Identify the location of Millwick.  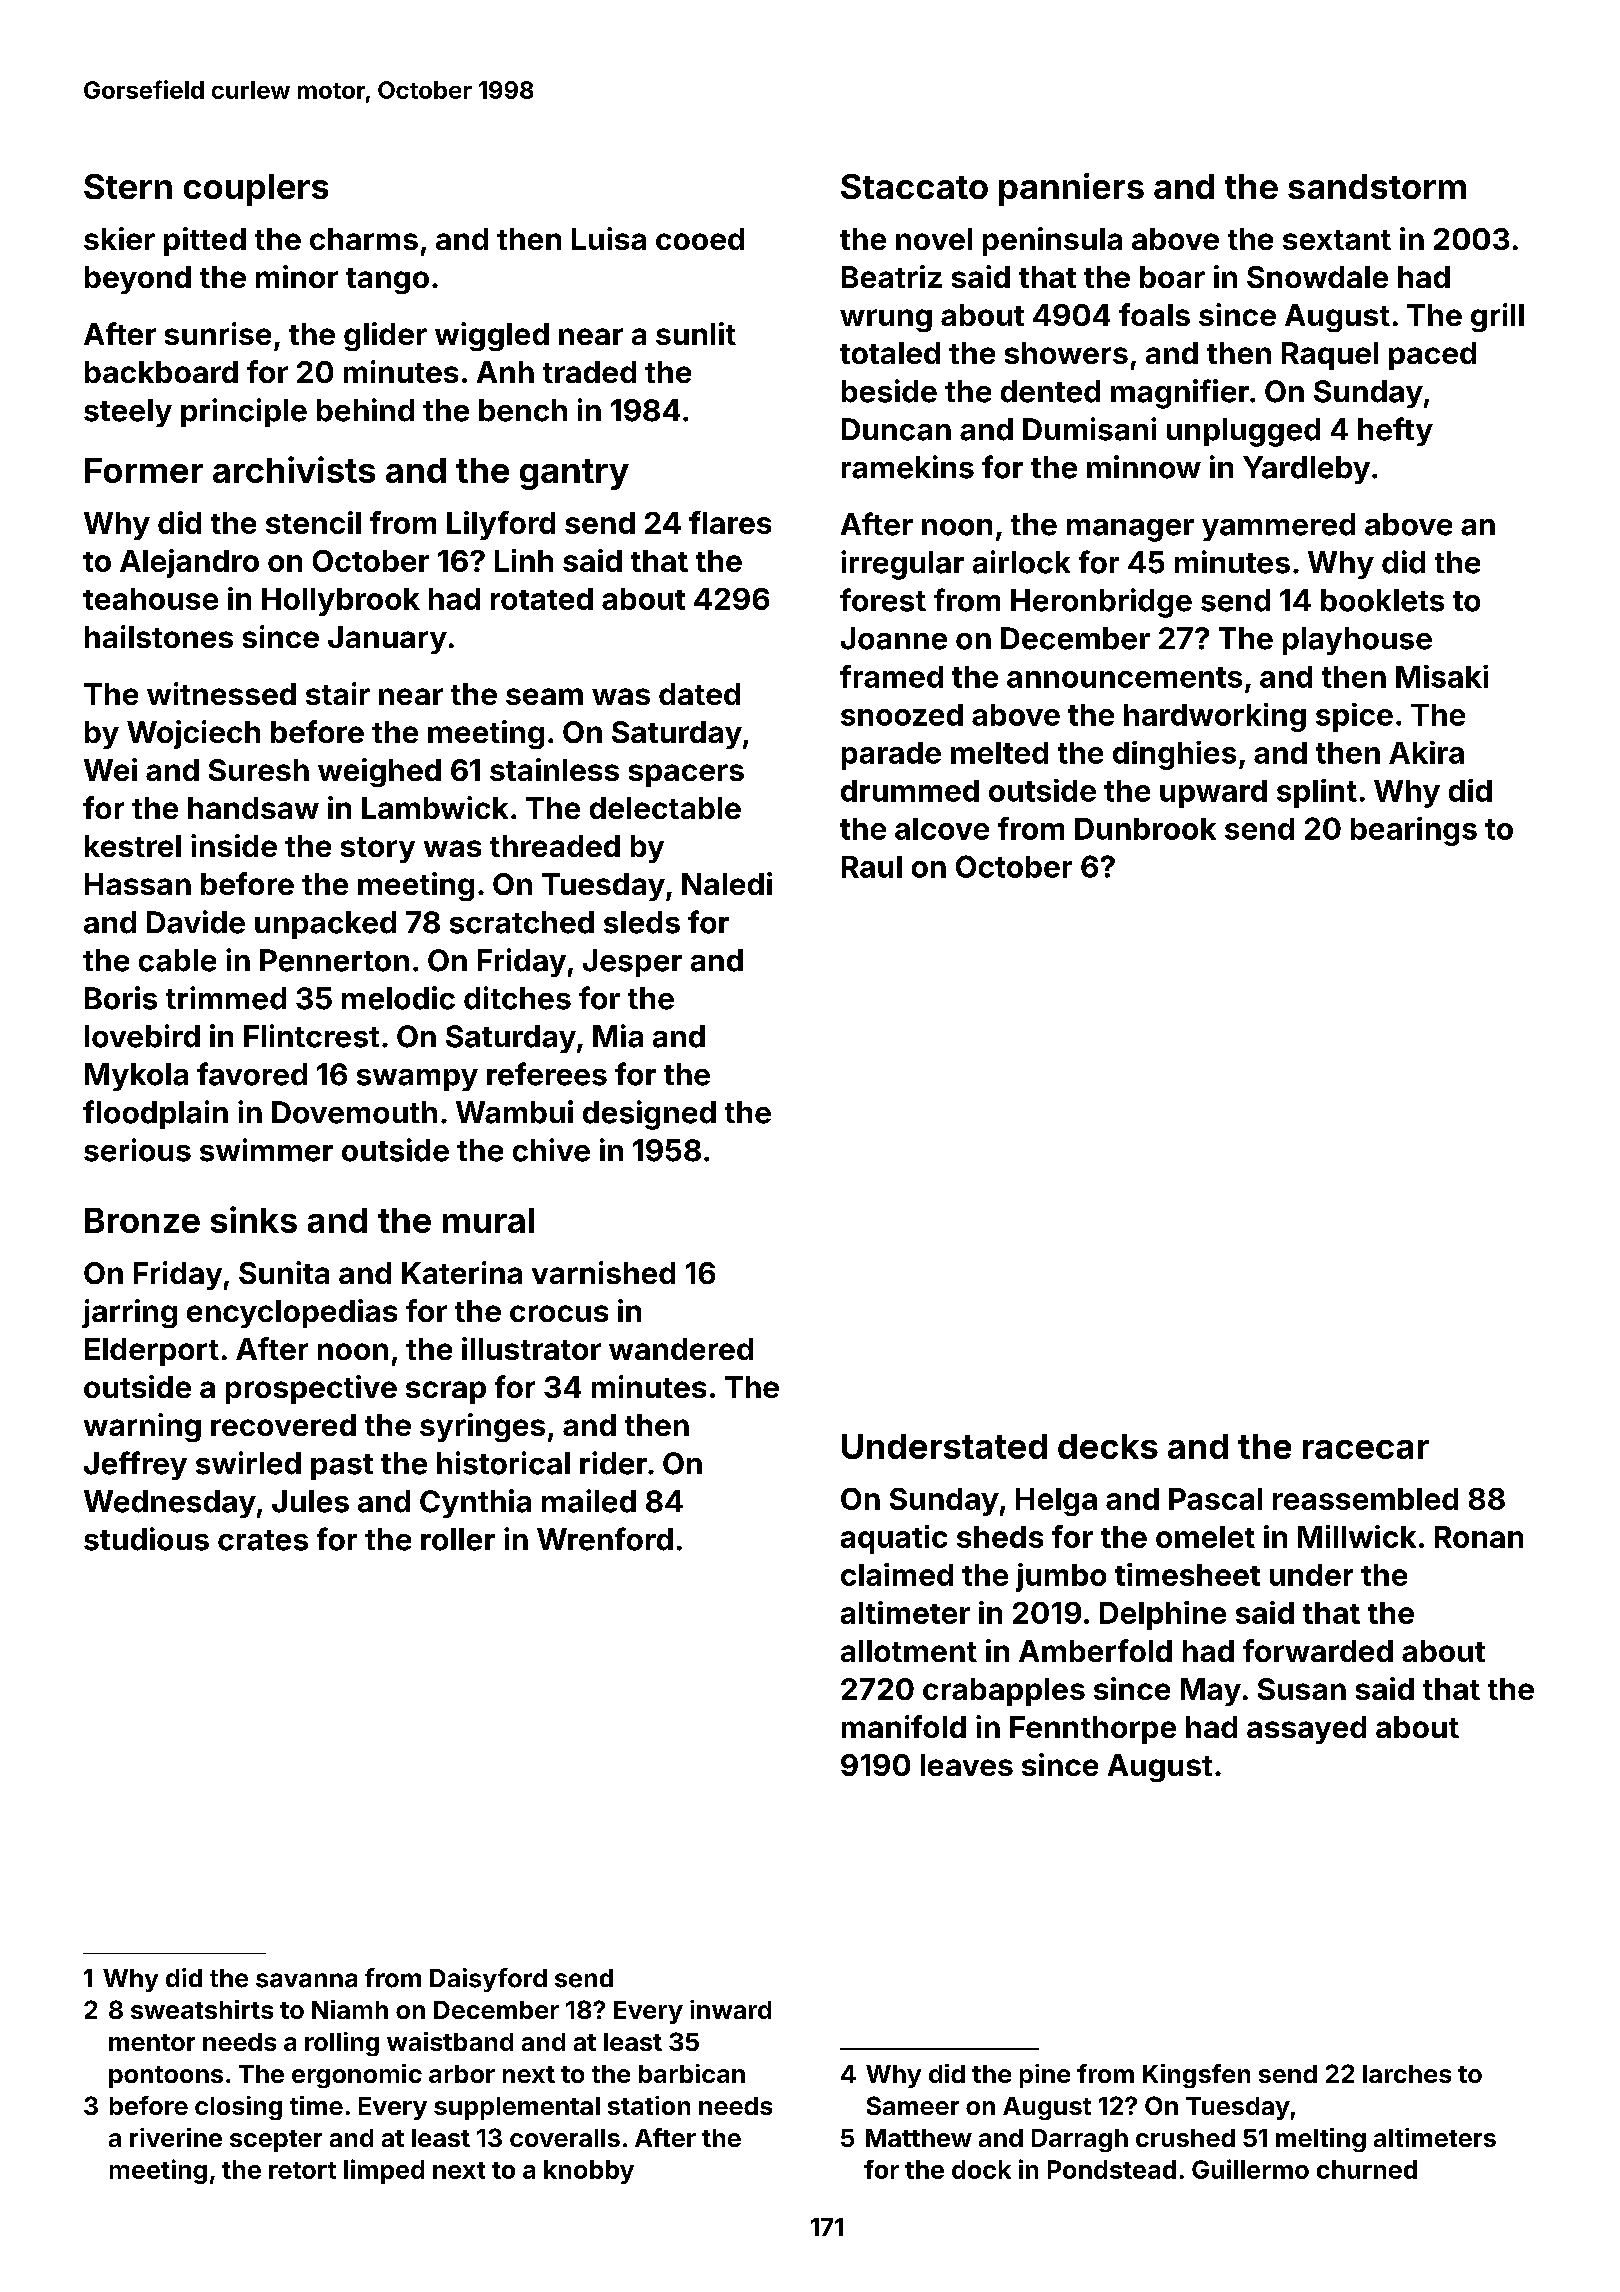
(1357, 1536).
